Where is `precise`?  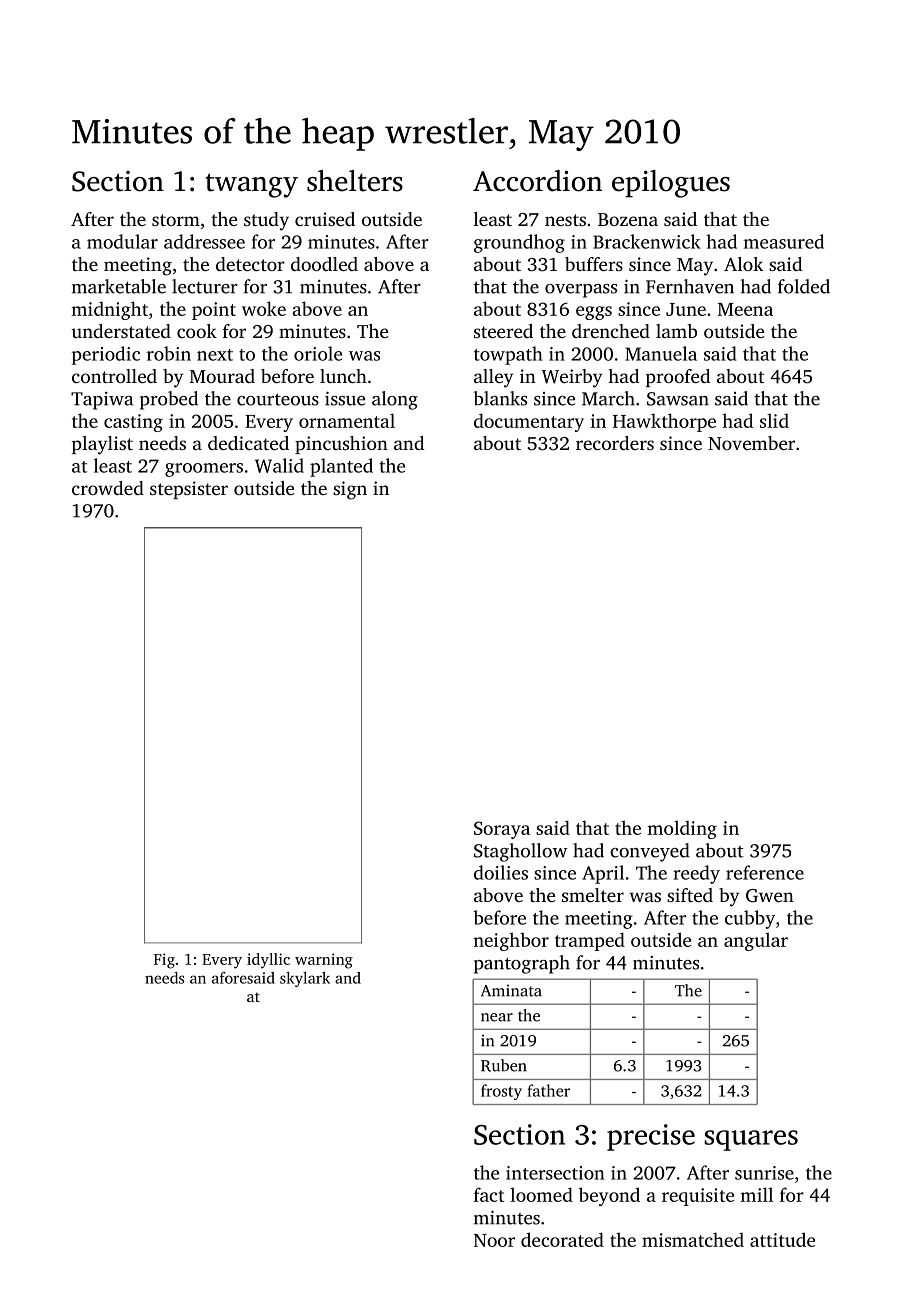
precise is located at coordinates (651, 1137).
